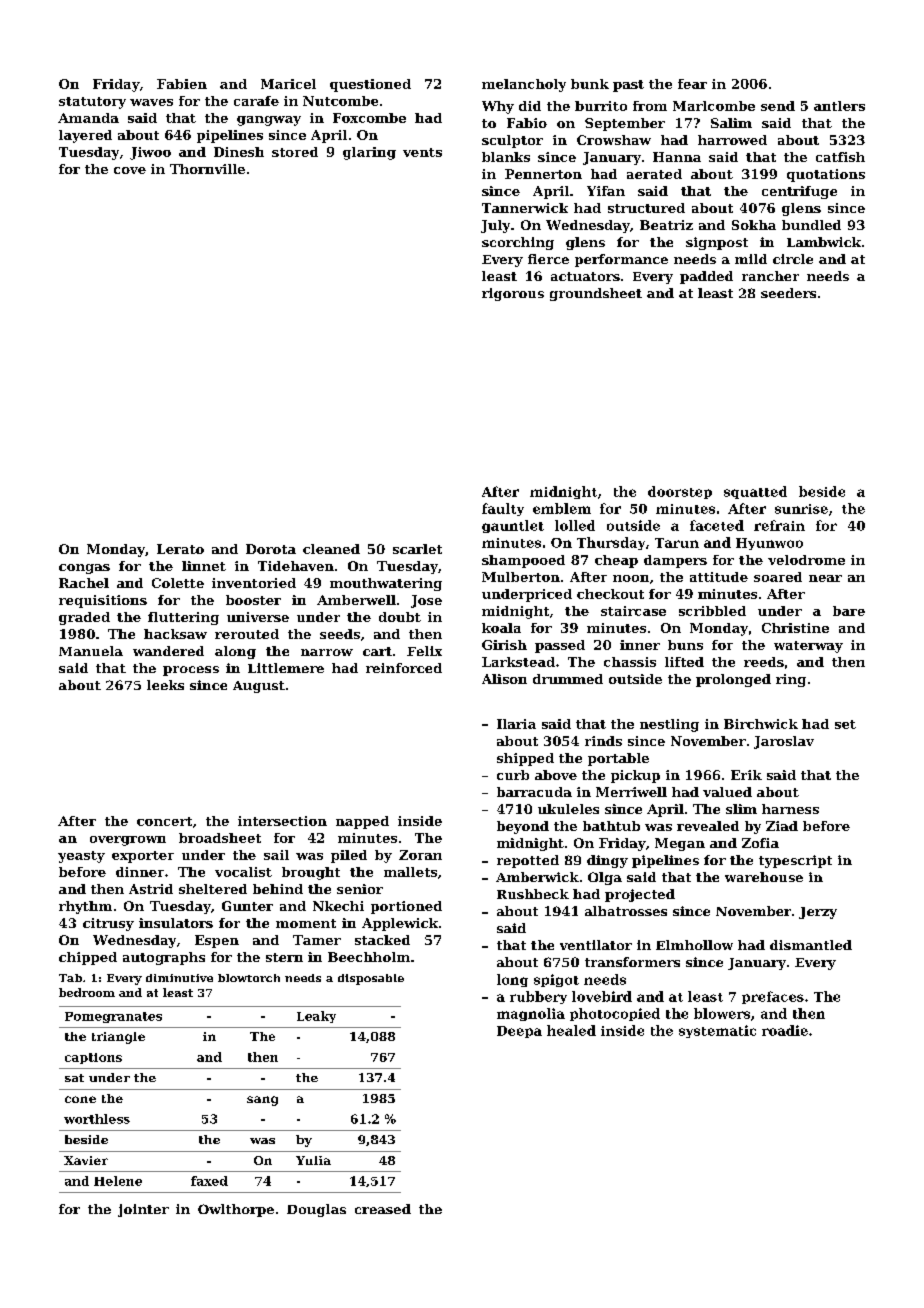 Image resolution: width=924 pixels, height=1308 pixels. I want to click on gauntlet, so click(513, 526).
